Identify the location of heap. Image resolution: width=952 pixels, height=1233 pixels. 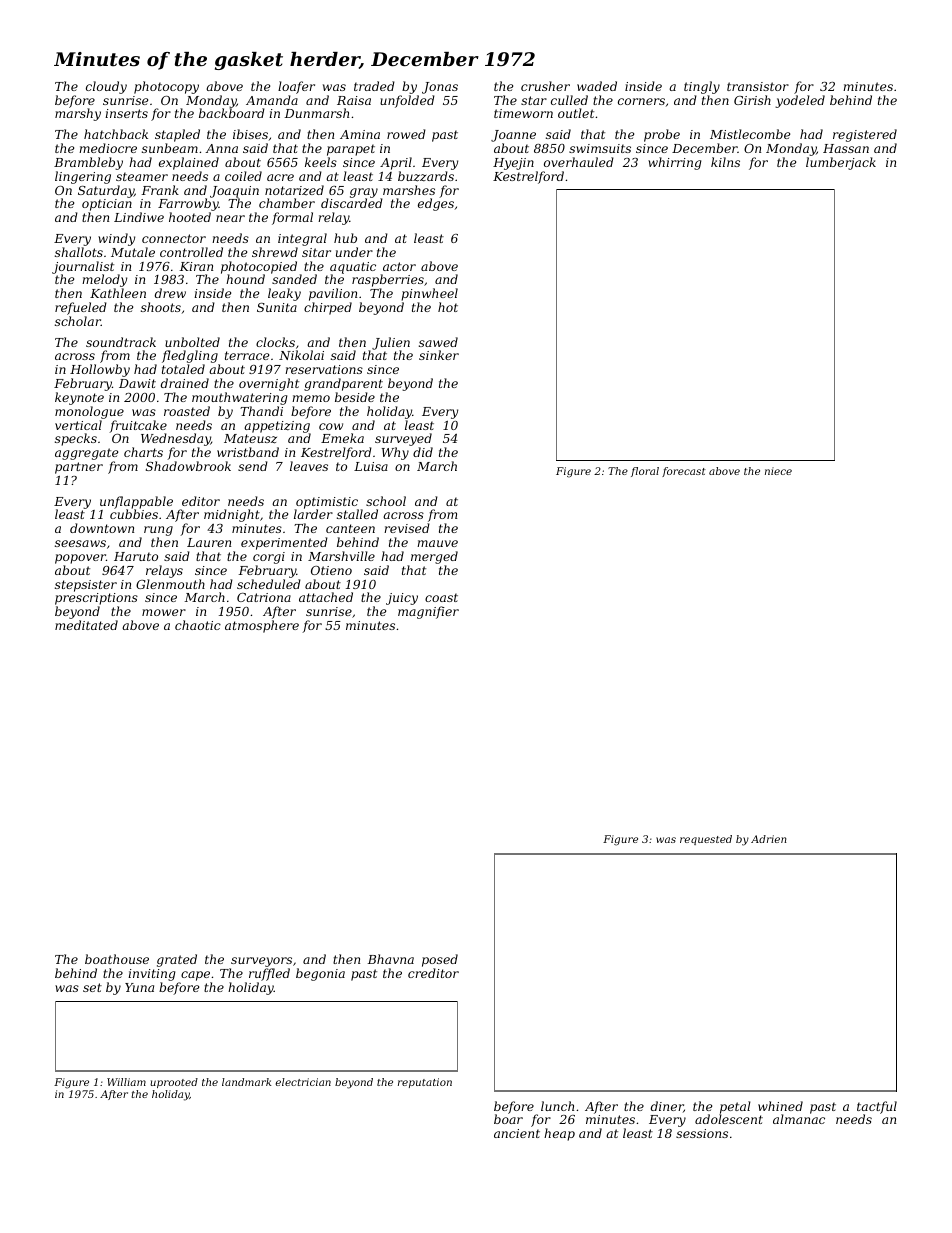
(559, 1134).
